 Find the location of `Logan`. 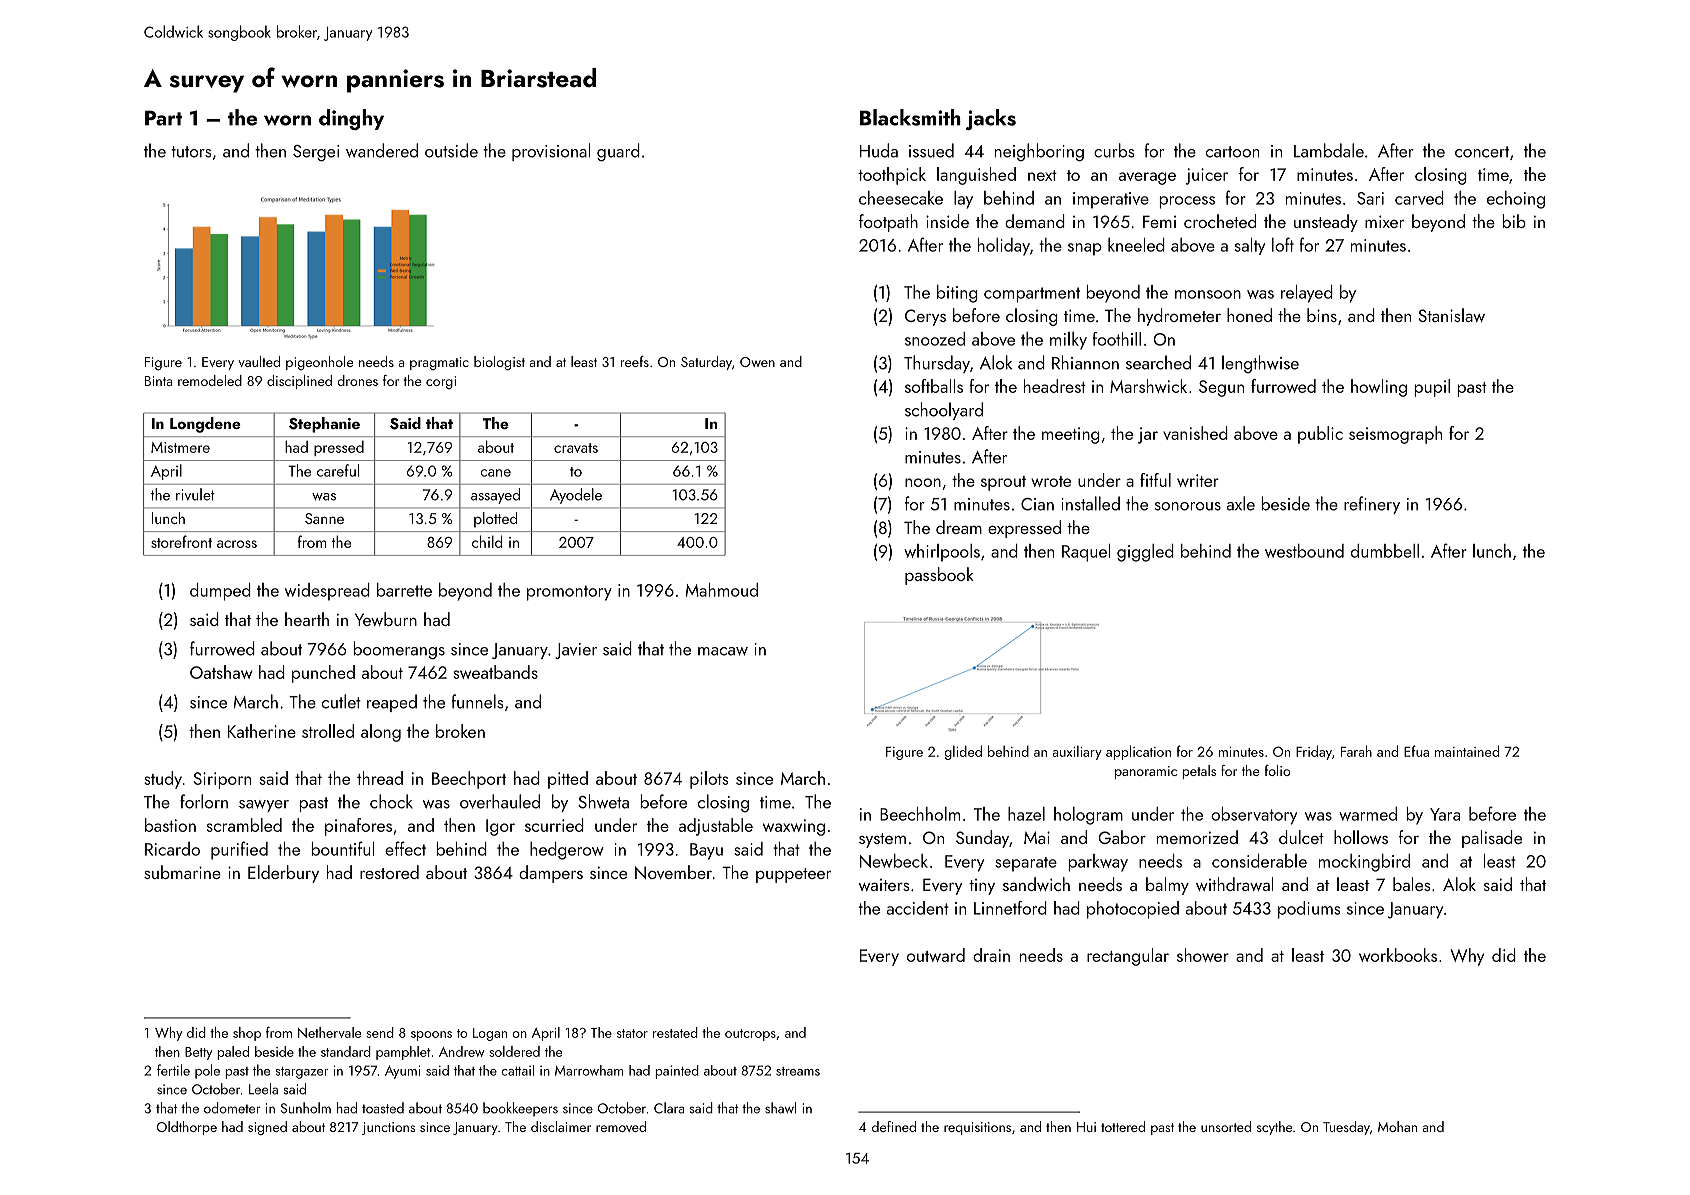

Logan is located at coordinates (490, 1034).
